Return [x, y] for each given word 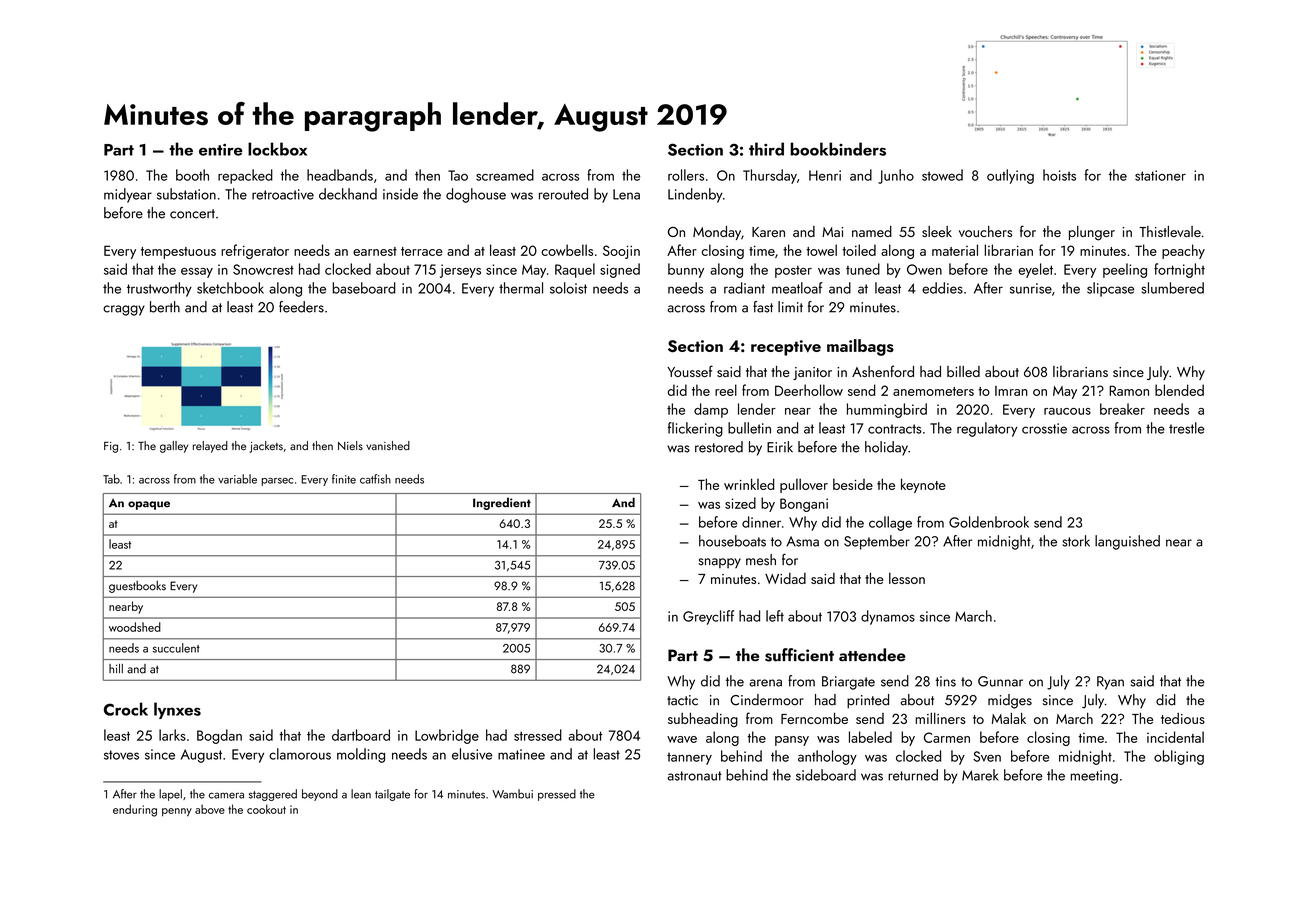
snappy [720, 563]
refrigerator [255, 251]
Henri [825, 175]
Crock [126, 709]
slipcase [1110, 289]
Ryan [1110, 683]
